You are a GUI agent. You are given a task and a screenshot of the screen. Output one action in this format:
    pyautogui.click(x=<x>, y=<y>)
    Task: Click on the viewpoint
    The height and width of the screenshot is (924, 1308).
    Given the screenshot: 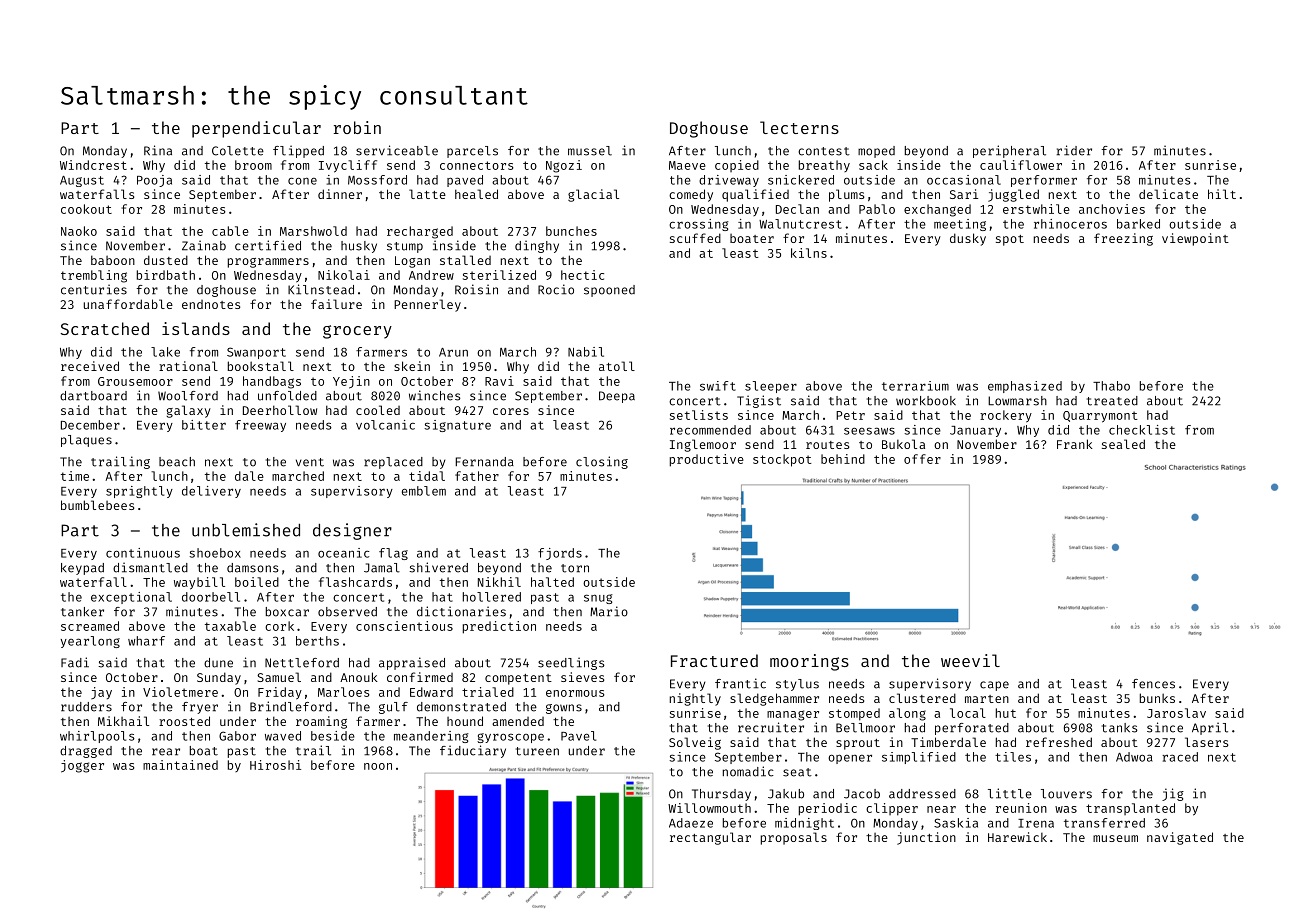 What is the action you would take?
    pyautogui.click(x=1195, y=239)
